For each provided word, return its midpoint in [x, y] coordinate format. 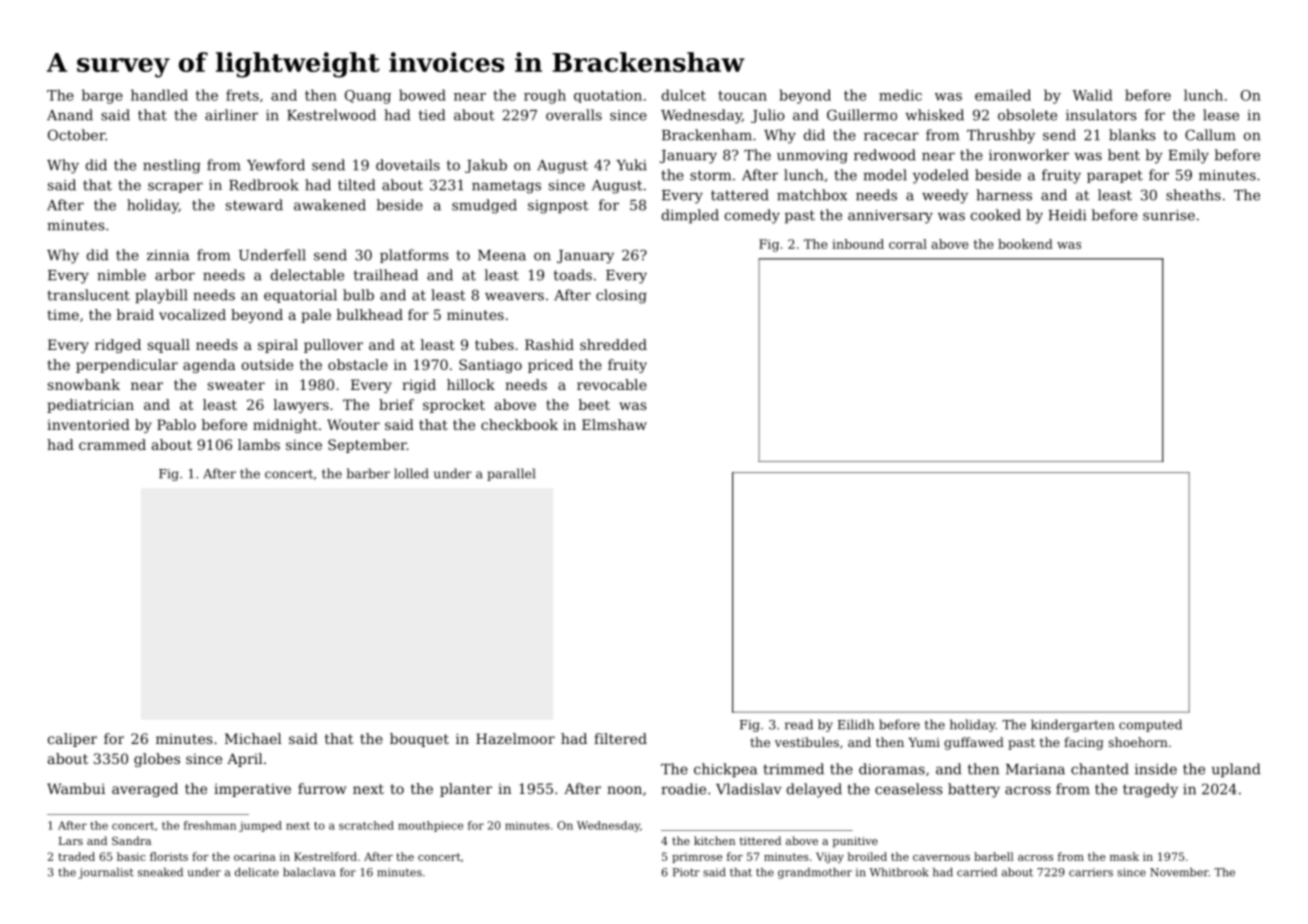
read [799, 724]
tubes [494, 344]
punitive [855, 842]
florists [169, 856]
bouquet [419, 740]
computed [1150, 725]
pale [316, 316]
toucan [742, 96]
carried [977, 872]
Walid [1092, 95]
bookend [1025, 244]
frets [242, 95]
